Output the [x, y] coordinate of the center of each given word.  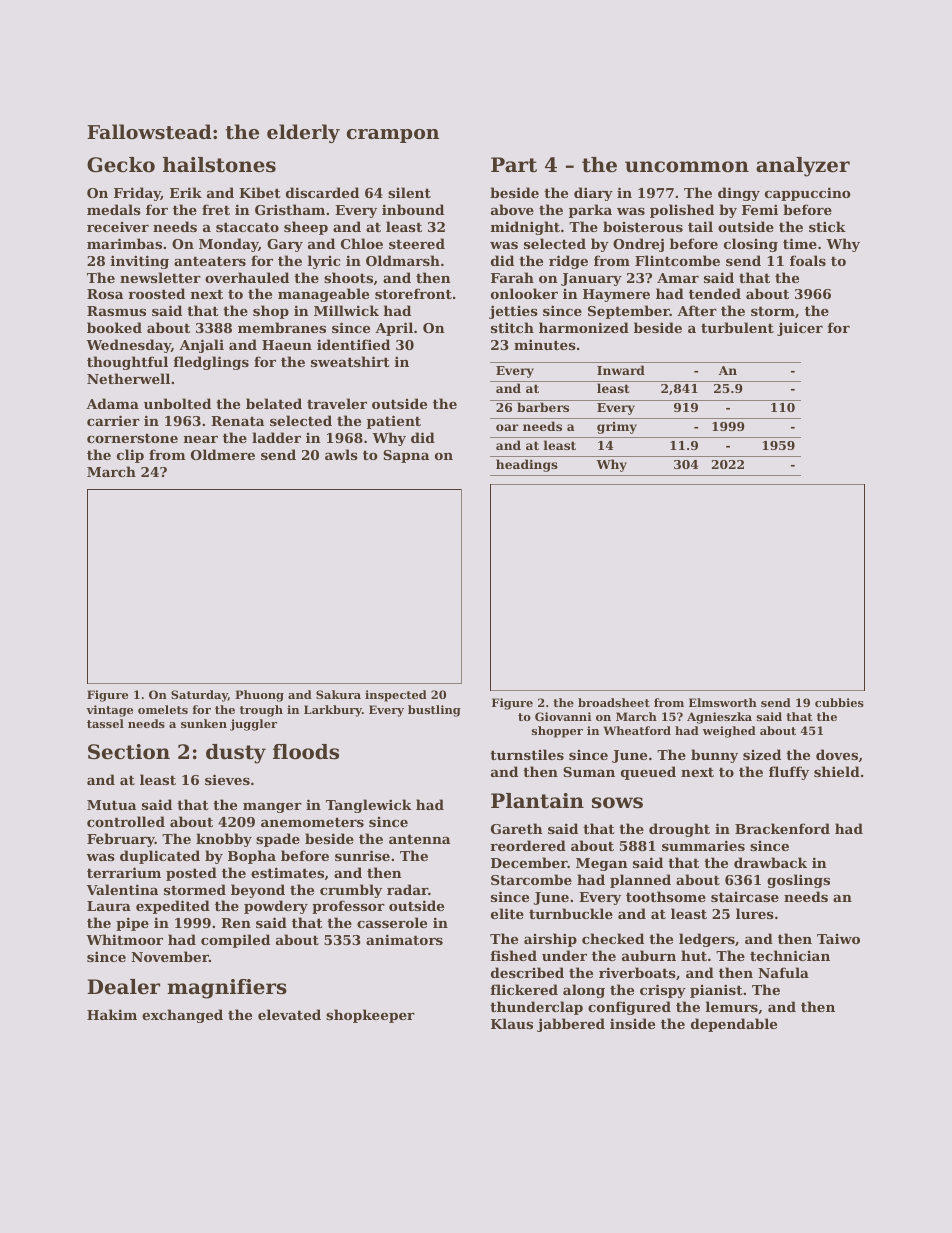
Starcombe [531, 879]
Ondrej [638, 245]
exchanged [182, 1016]
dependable [734, 1025]
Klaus [512, 1023]
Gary [285, 245]
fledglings [211, 363]
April [394, 329]
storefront [413, 293]
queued [648, 773]
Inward [621, 370]
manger [272, 808]
